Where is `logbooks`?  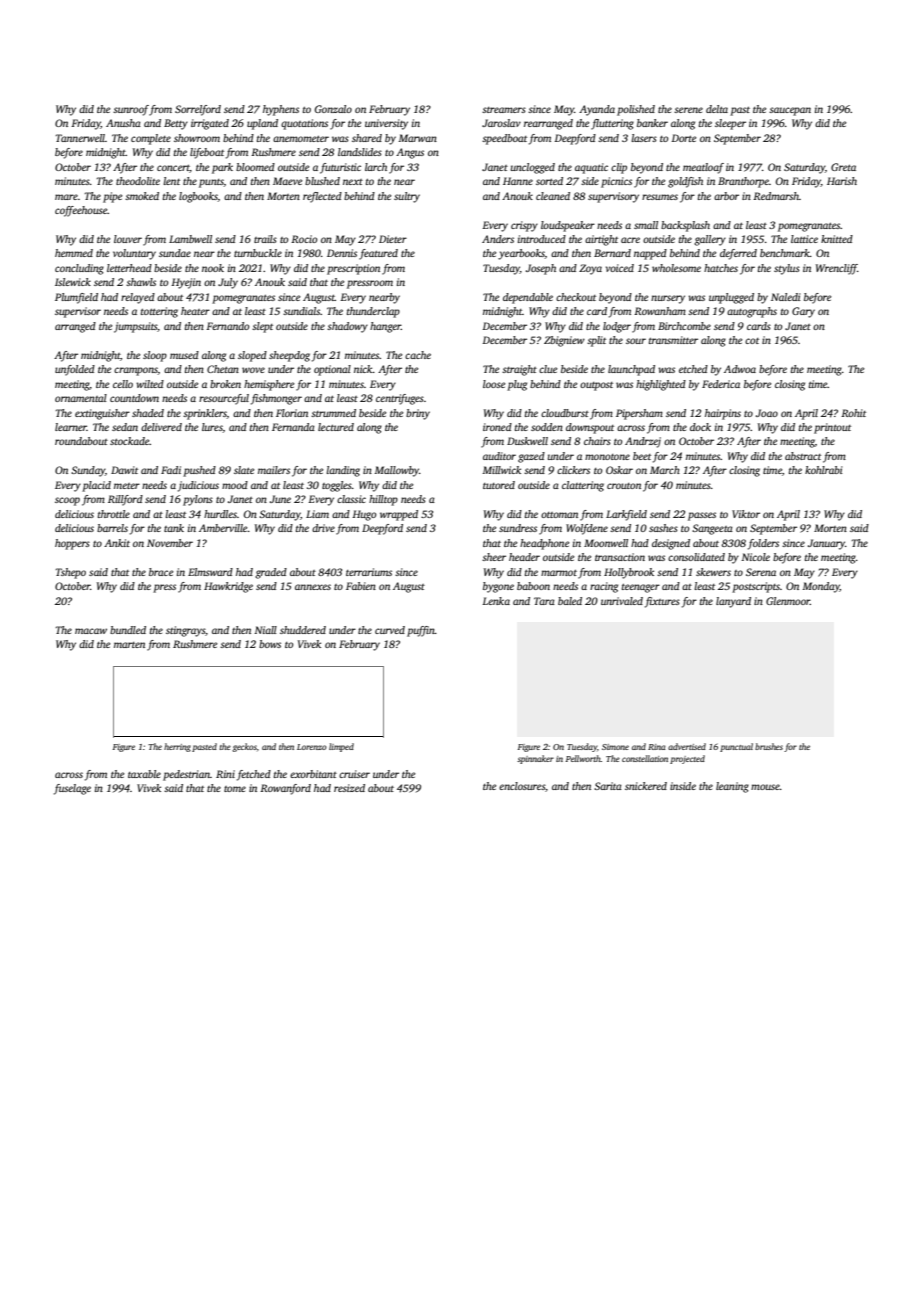
logbooks is located at coordinates (198, 197).
